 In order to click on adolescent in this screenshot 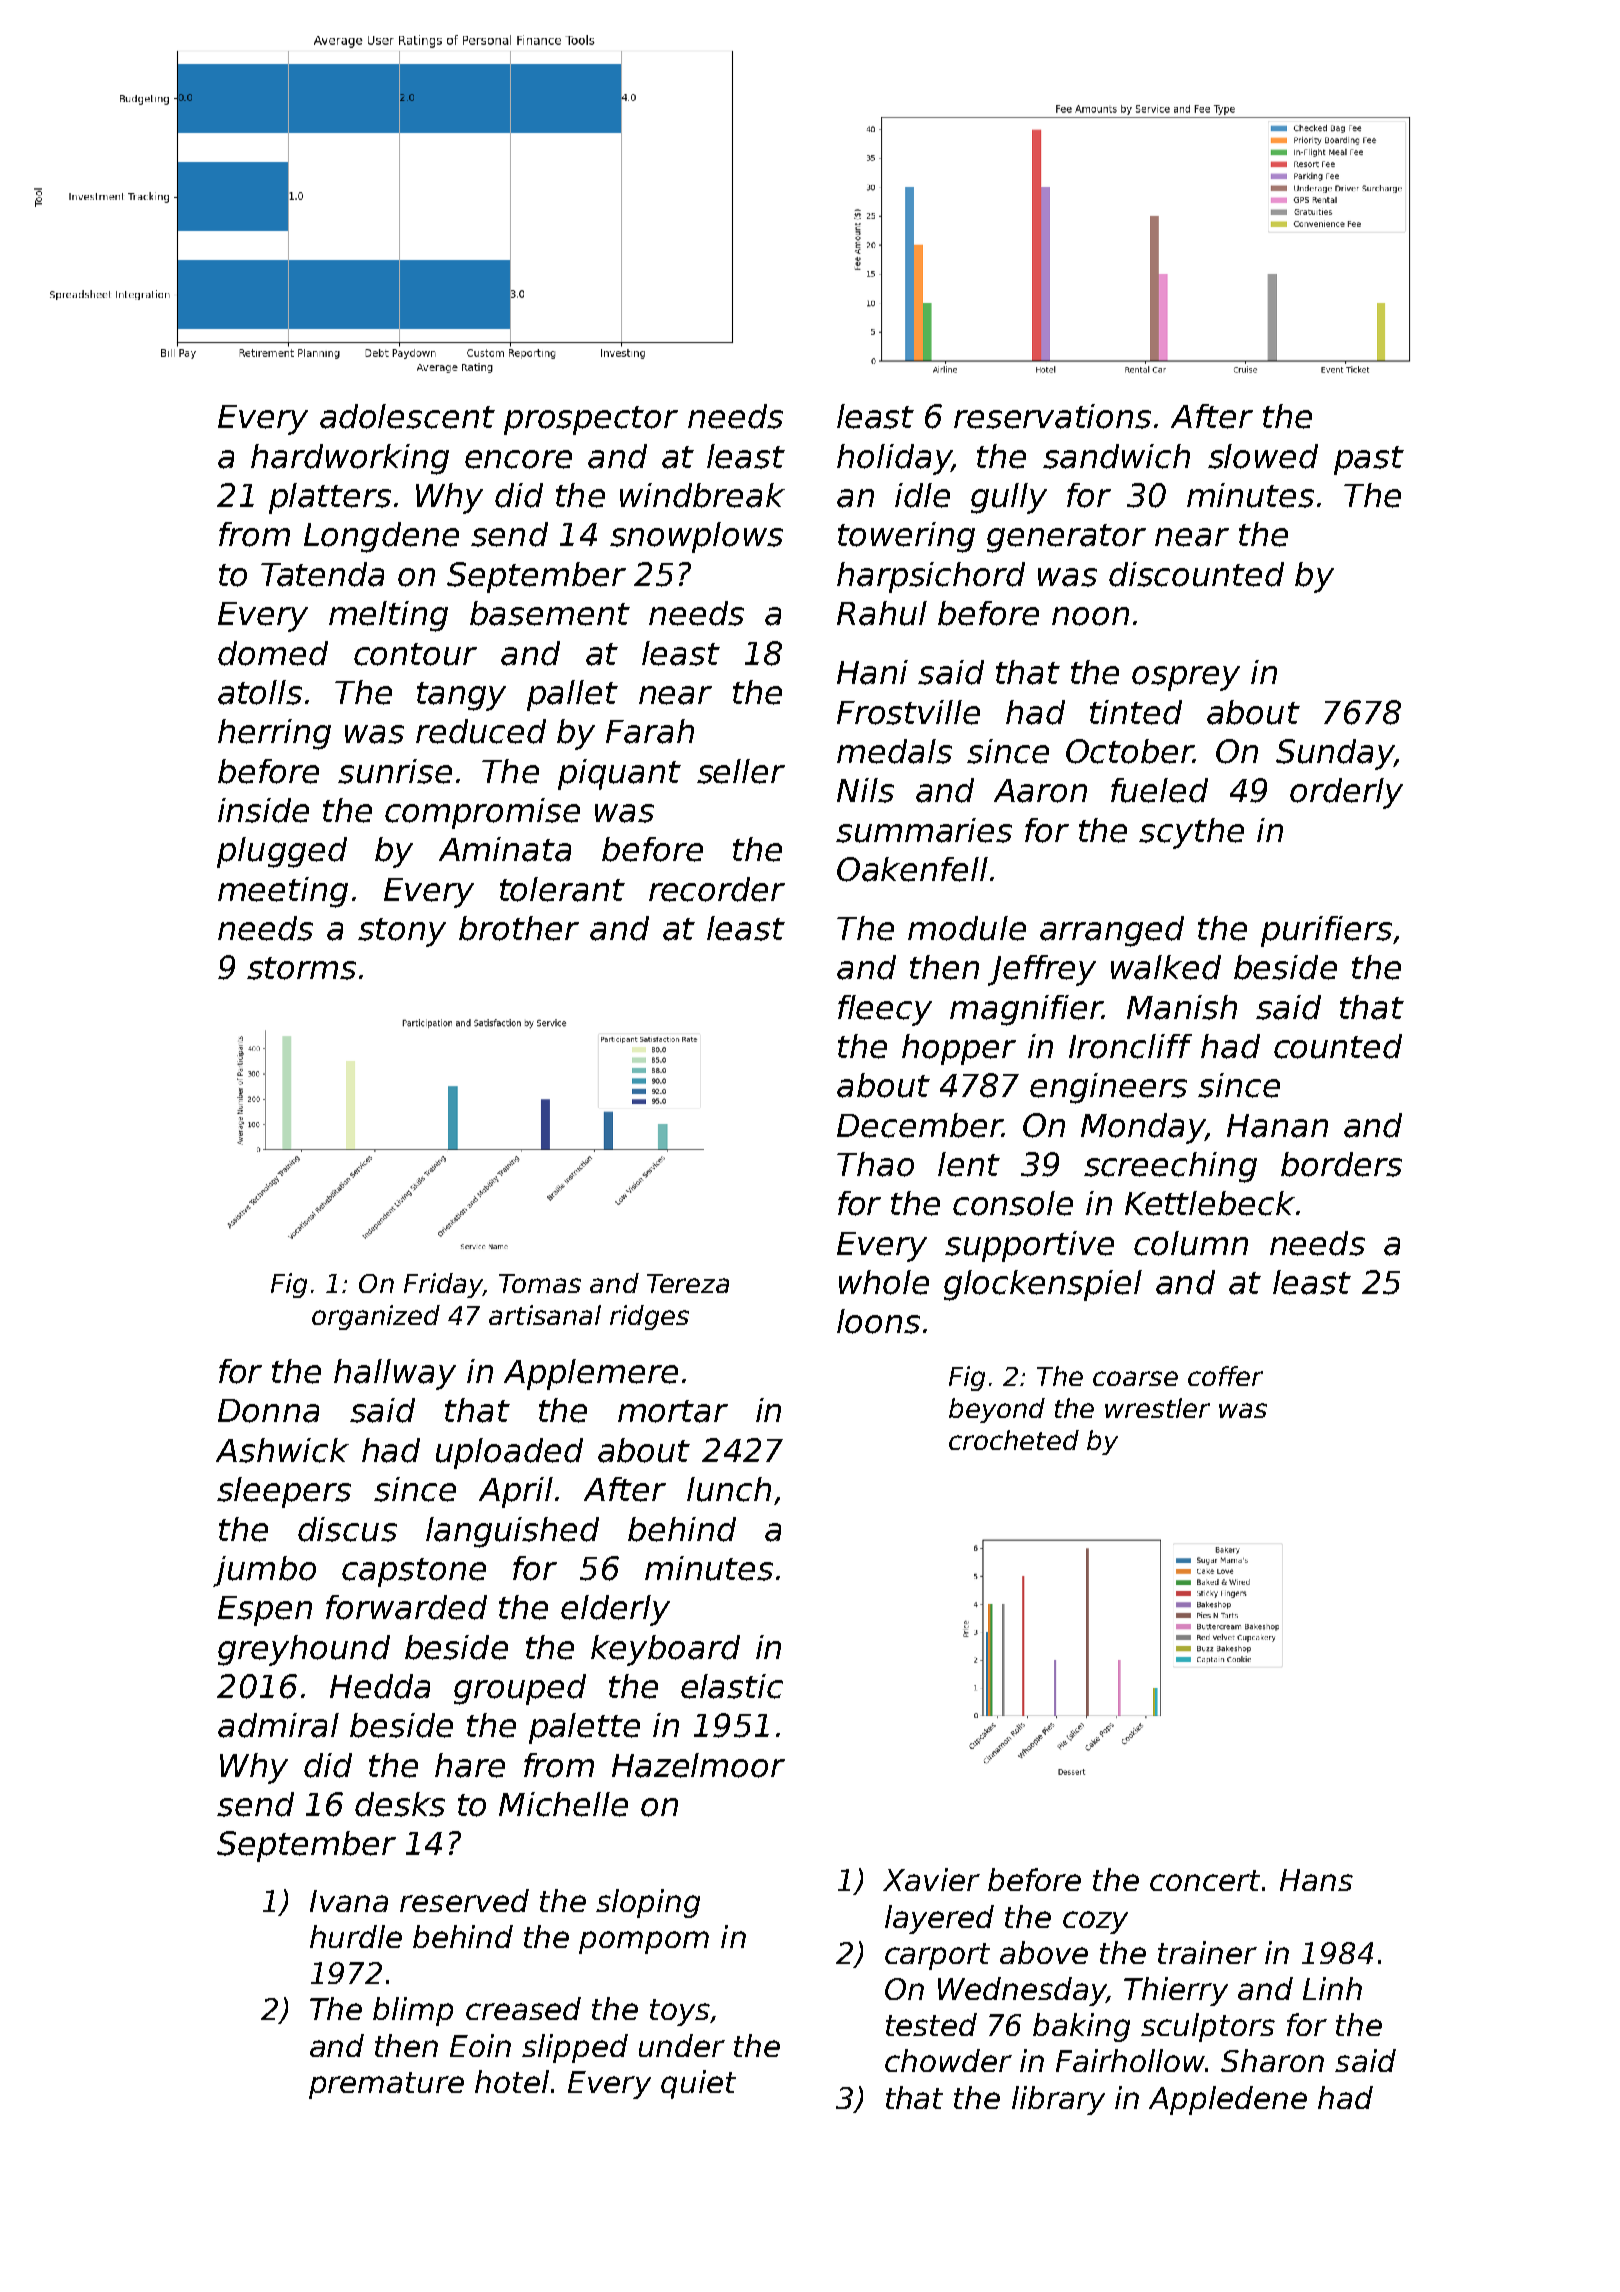, I will do `click(407, 416)`.
